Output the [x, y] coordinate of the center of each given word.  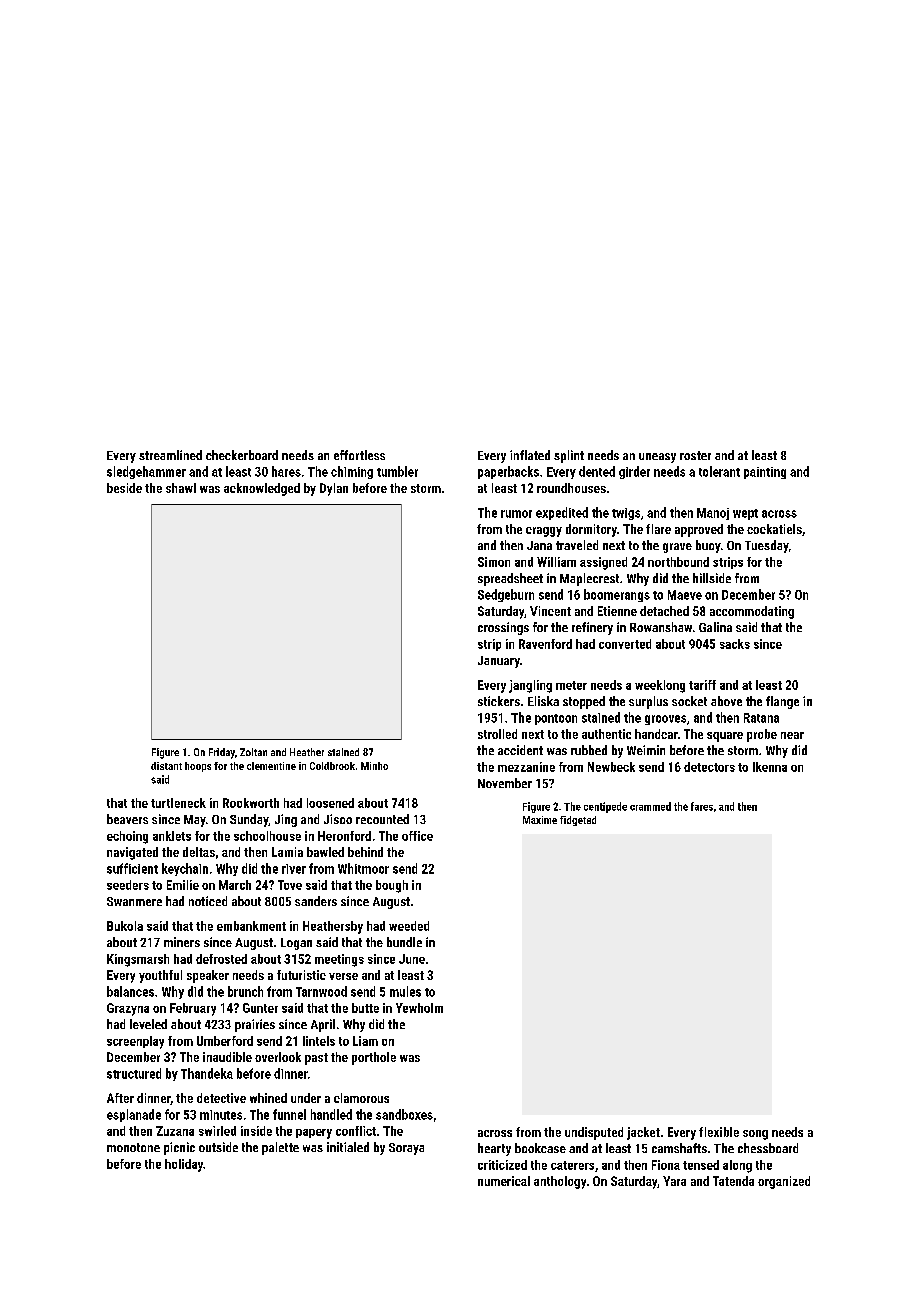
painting [765, 473]
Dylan [334, 489]
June [412, 959]
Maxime [540, 820]
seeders [128, 885]
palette [280, 1148]
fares [702, 806]
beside [124, 488]
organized [784, 1182]
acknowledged [262, 489]
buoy [708, 546]
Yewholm [419, 1008]
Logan [296, 944]
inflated [530, 455]
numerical [504, 1181]
